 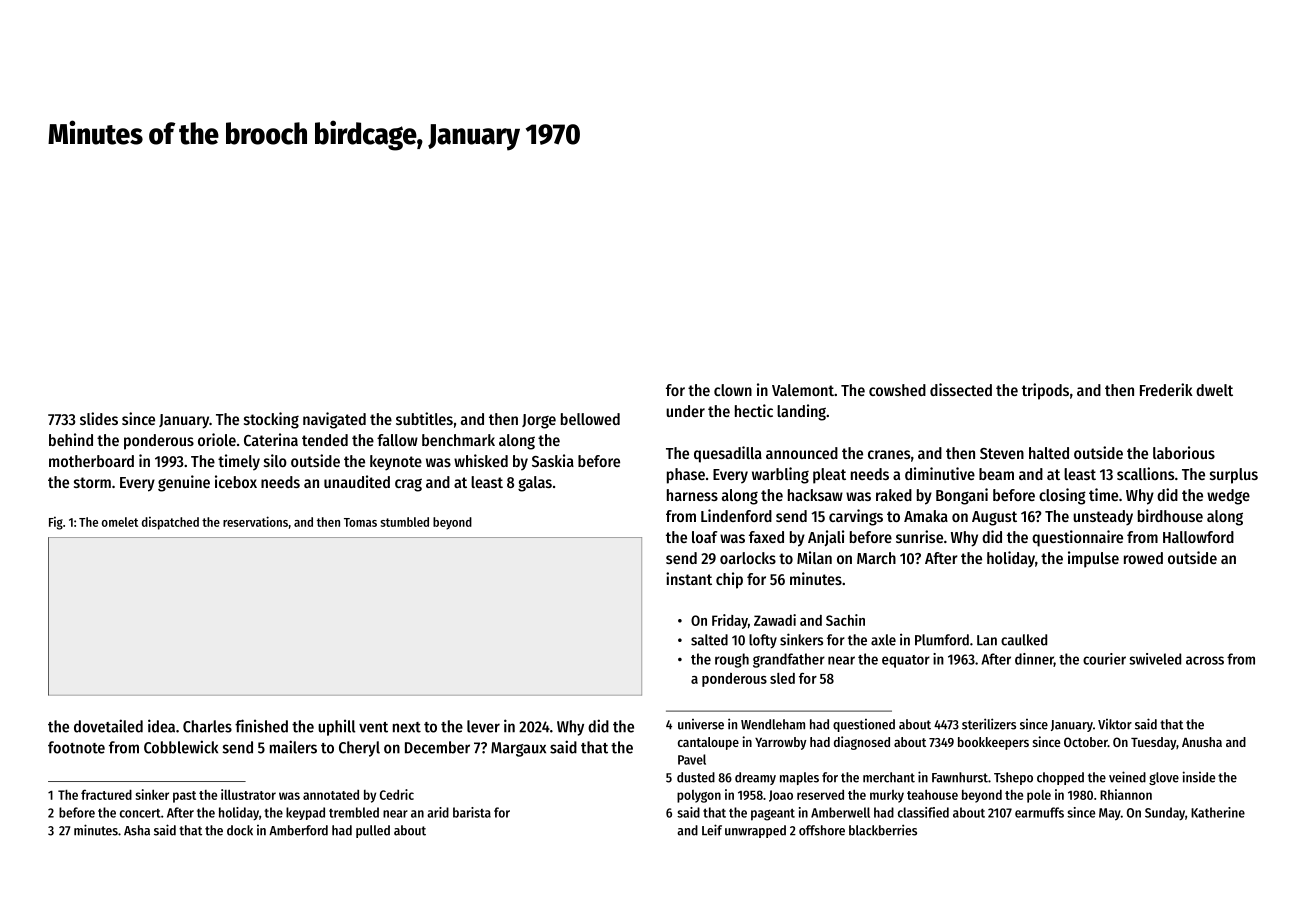 I want to click on barista, so click(x=472, y=812).
